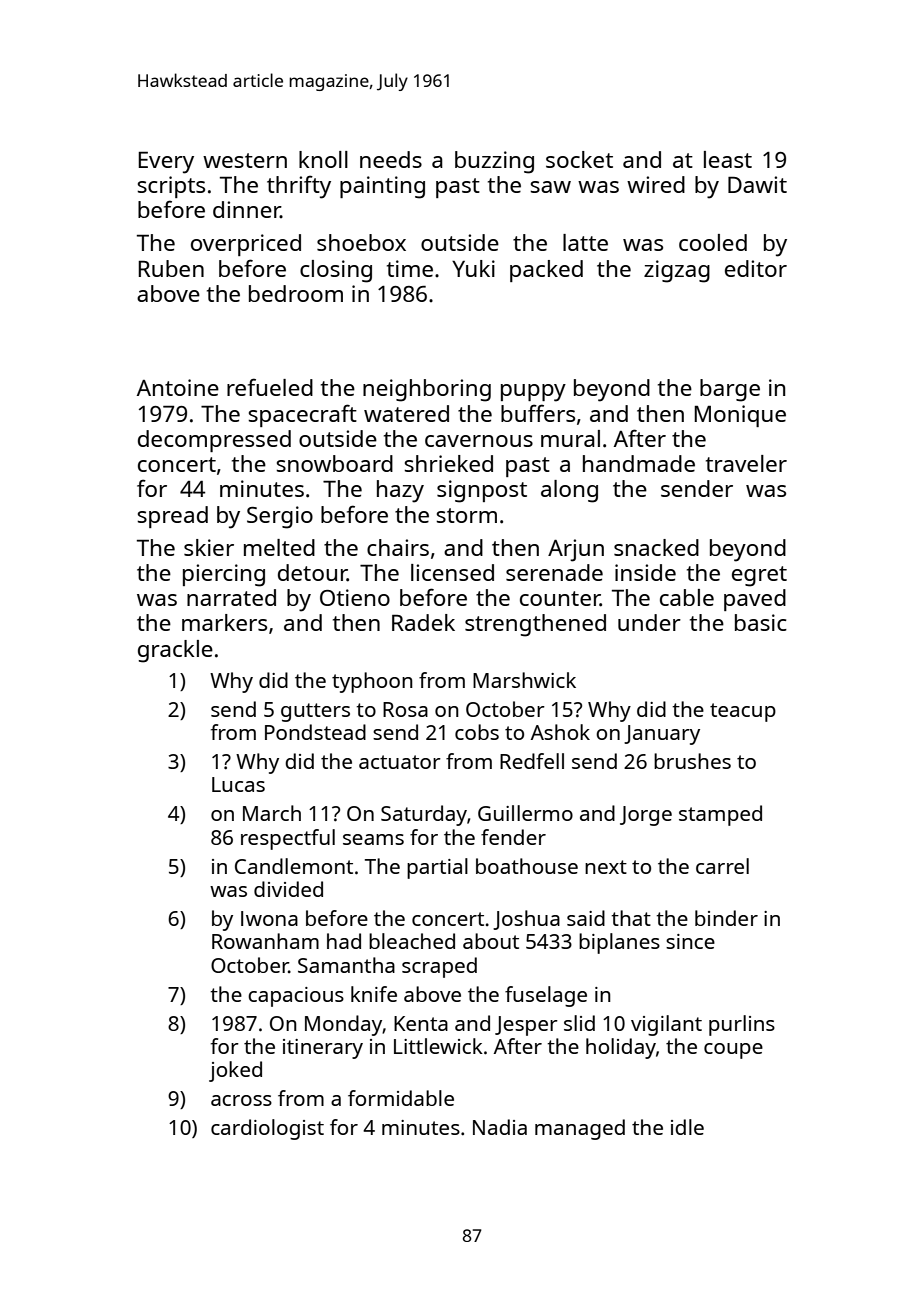 This screenshot has height=1311, width=924. What do you see at coordinates (500, 1127) in the screenshot?
I see `Nadia` at bounding box center [500, 1127].
